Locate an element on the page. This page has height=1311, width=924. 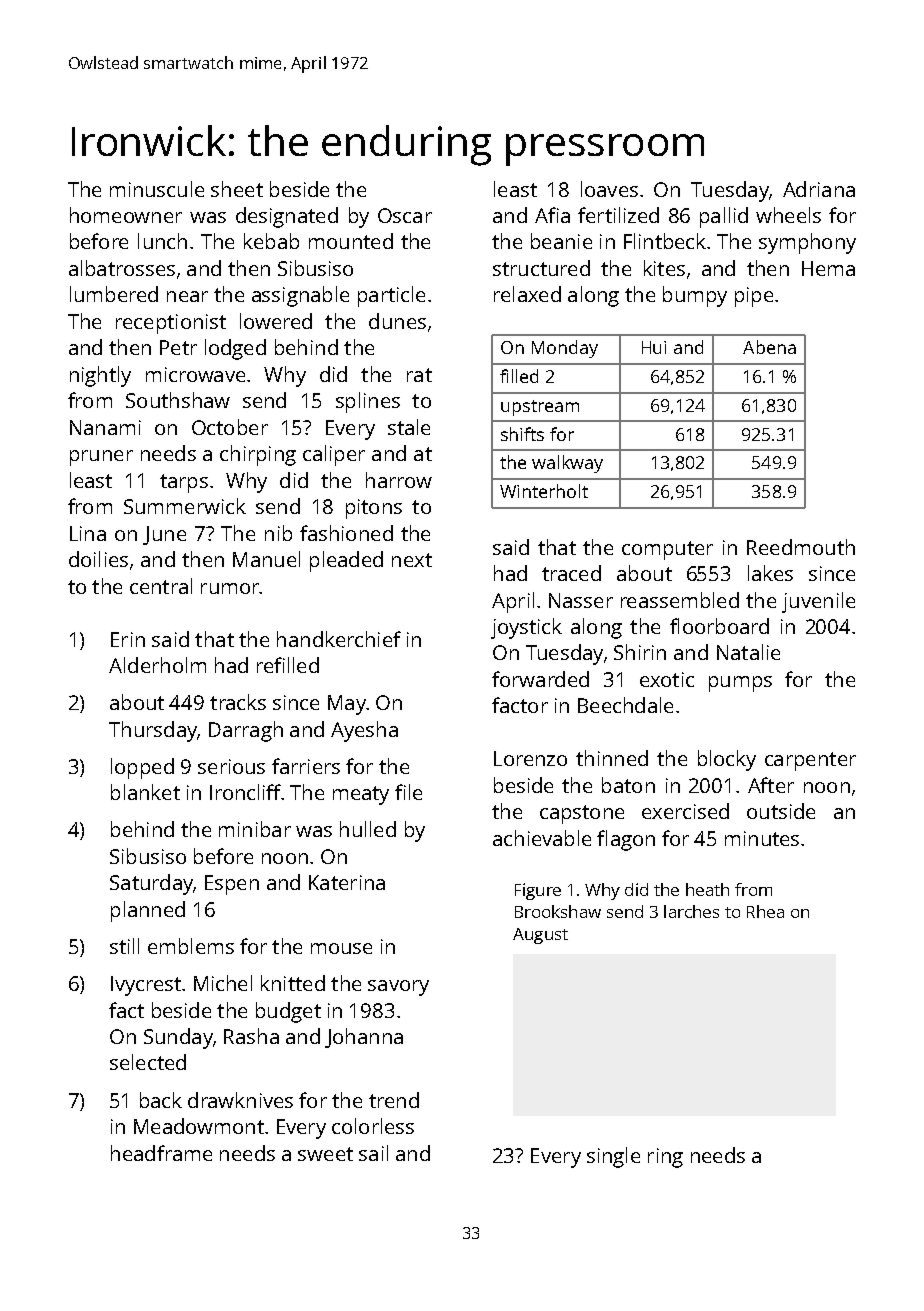
nightly is located at coordinates (100, 376).
